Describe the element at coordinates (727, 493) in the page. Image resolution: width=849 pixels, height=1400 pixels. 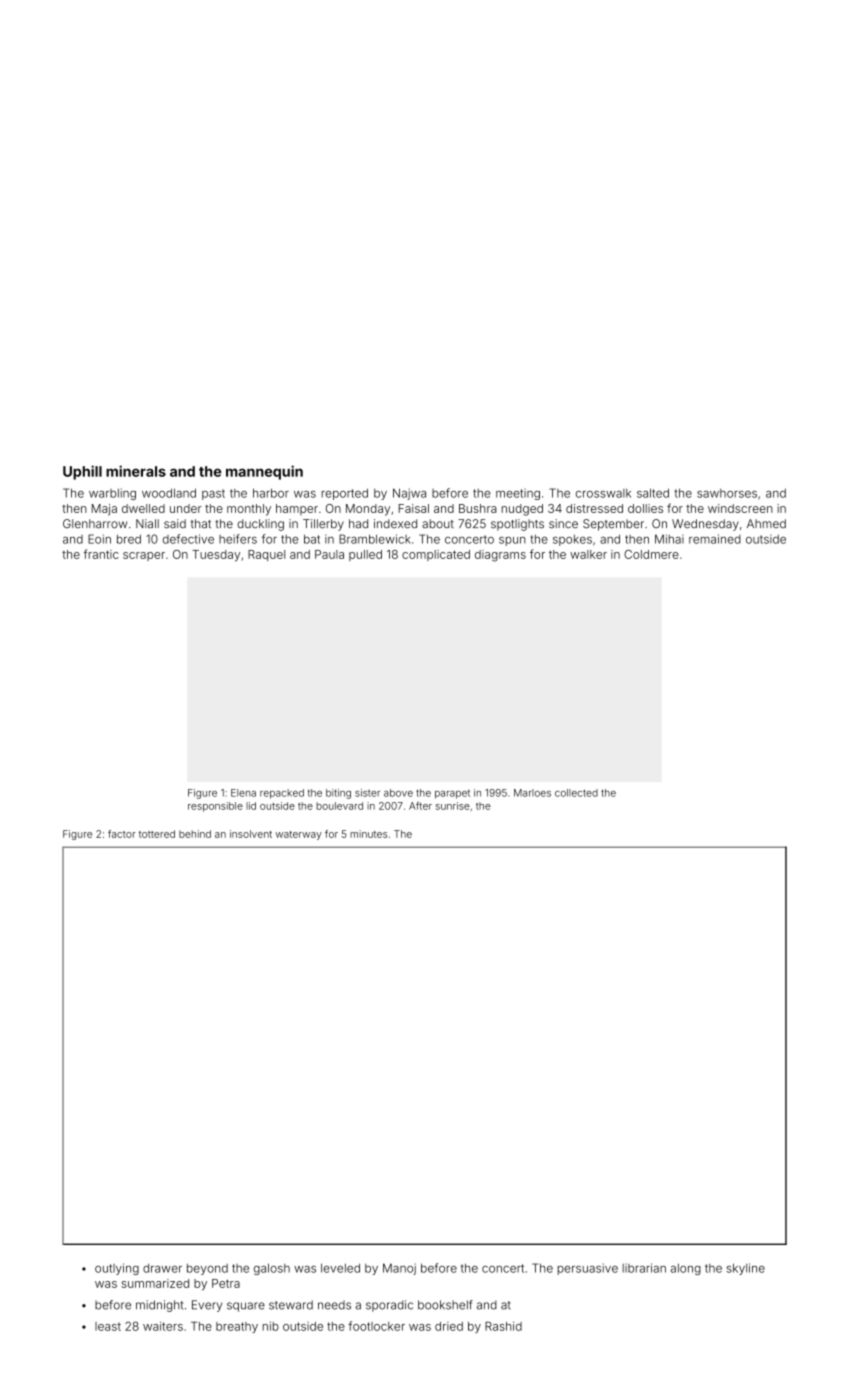
I see `sawhorses` at that location.
